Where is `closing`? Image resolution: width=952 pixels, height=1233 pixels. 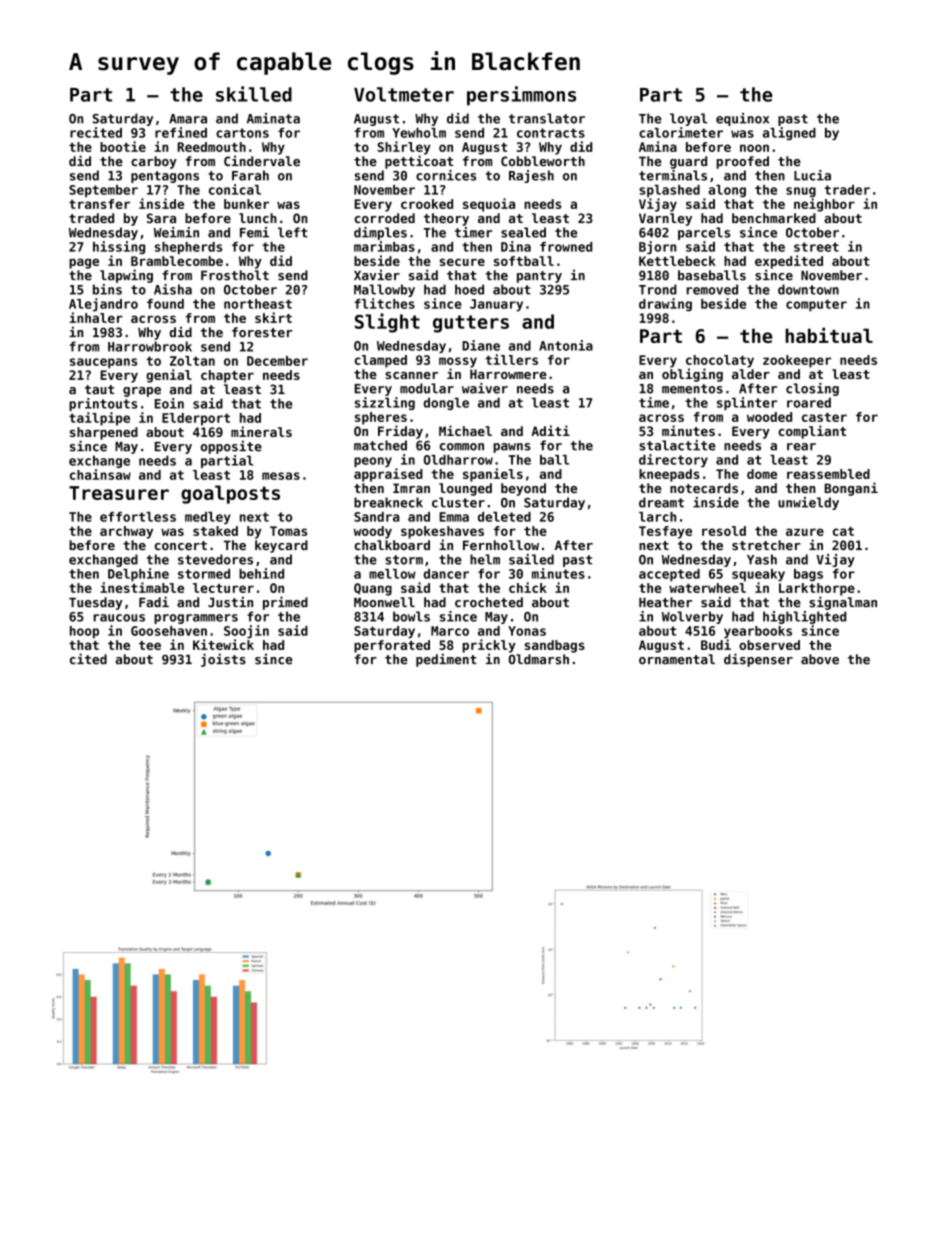 closing is located at coordinates (812, 389).
